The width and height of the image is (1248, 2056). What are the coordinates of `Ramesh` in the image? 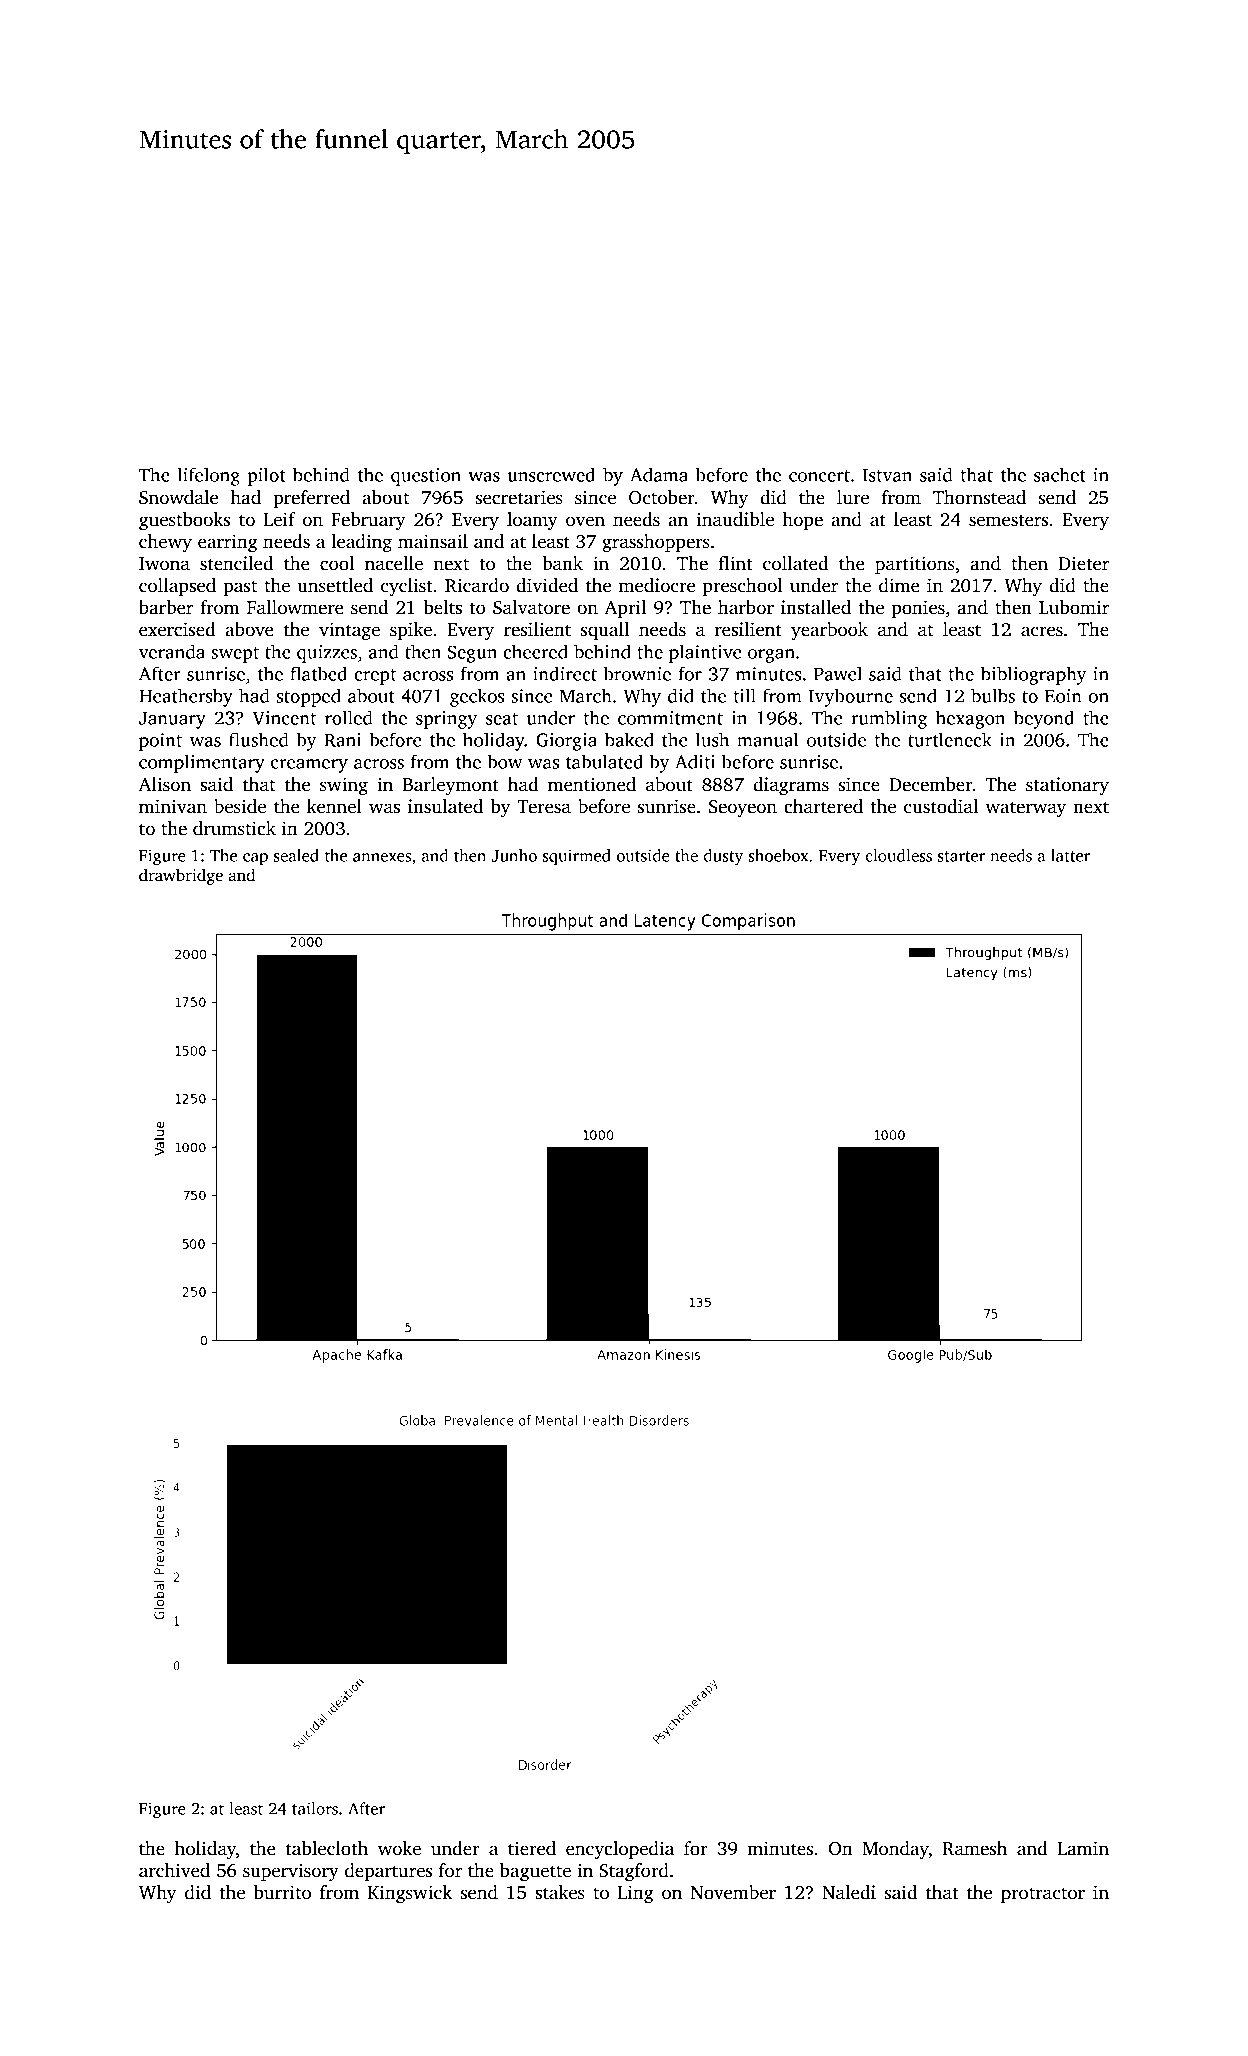 It's located at (975, 1848).
